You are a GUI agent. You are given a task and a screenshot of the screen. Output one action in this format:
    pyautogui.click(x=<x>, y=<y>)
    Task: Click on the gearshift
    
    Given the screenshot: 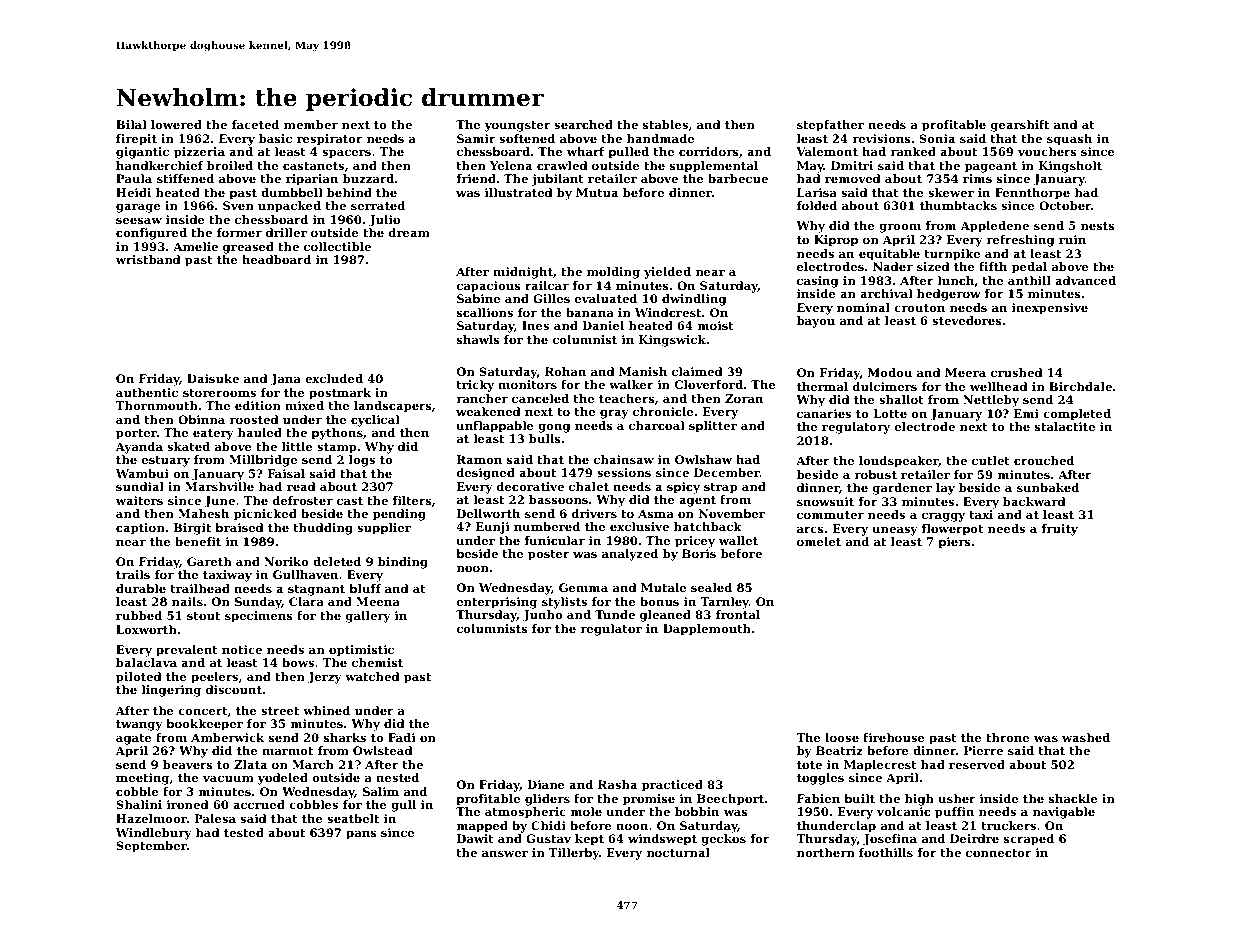 What is the action you would take?
    pyautogui.click(x=1020, y=126)
